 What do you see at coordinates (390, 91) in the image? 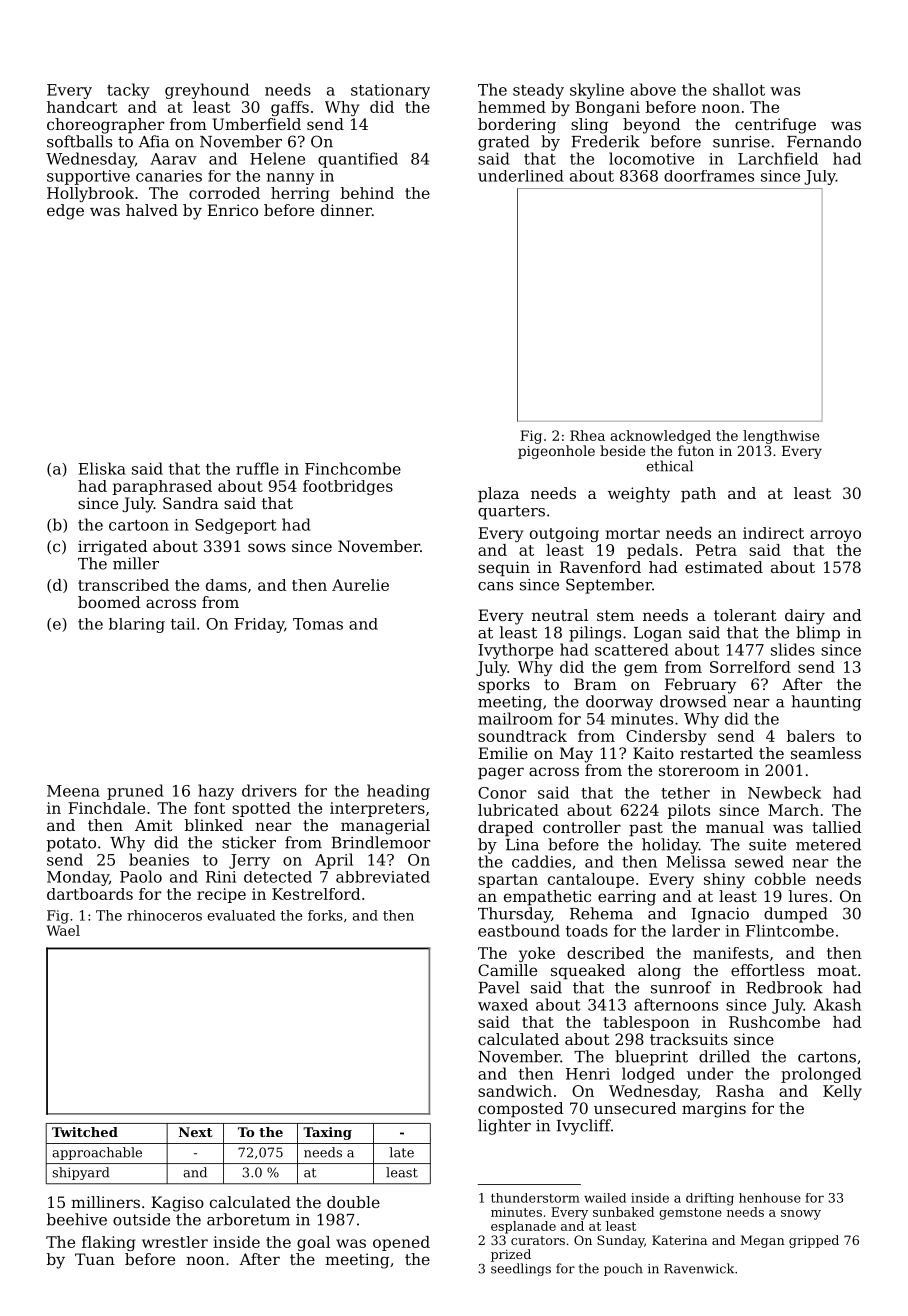
I see `stationary` at bounding box center [390, 91].
